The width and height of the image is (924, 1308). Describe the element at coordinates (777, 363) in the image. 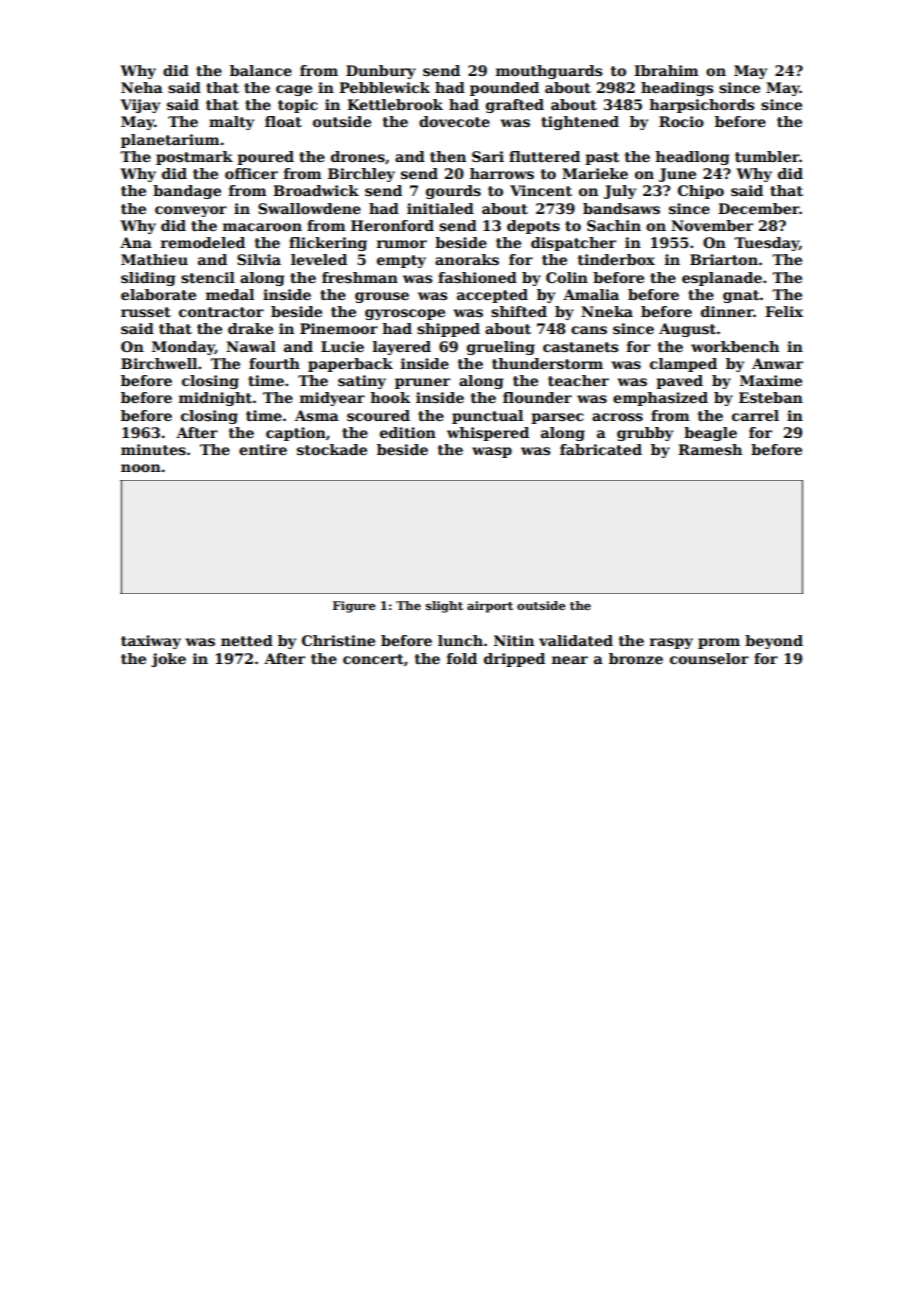

I see `Anwar` at that location.
